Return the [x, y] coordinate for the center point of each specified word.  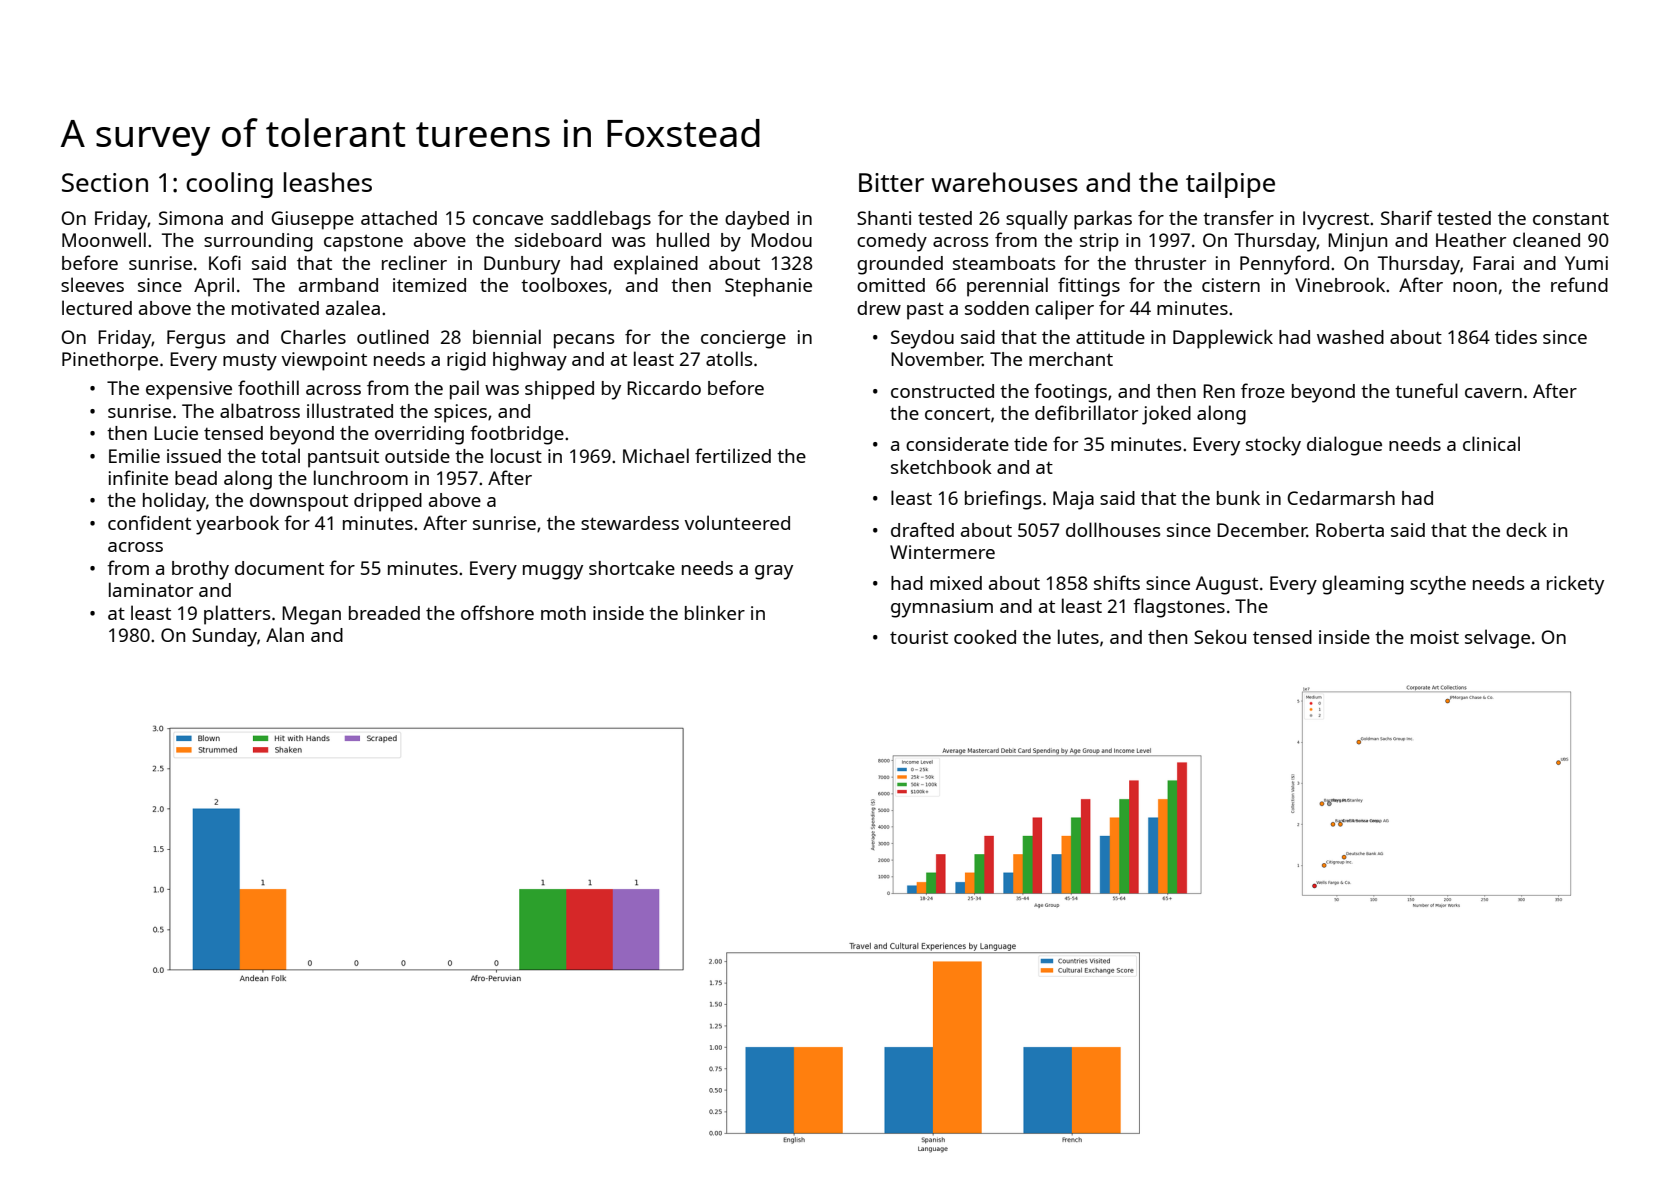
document [279, 568]
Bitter [891, 182]
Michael [656, 455]
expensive [189, 390]
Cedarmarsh [1341, 498]
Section [105, 182]
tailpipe [1230, 185]
